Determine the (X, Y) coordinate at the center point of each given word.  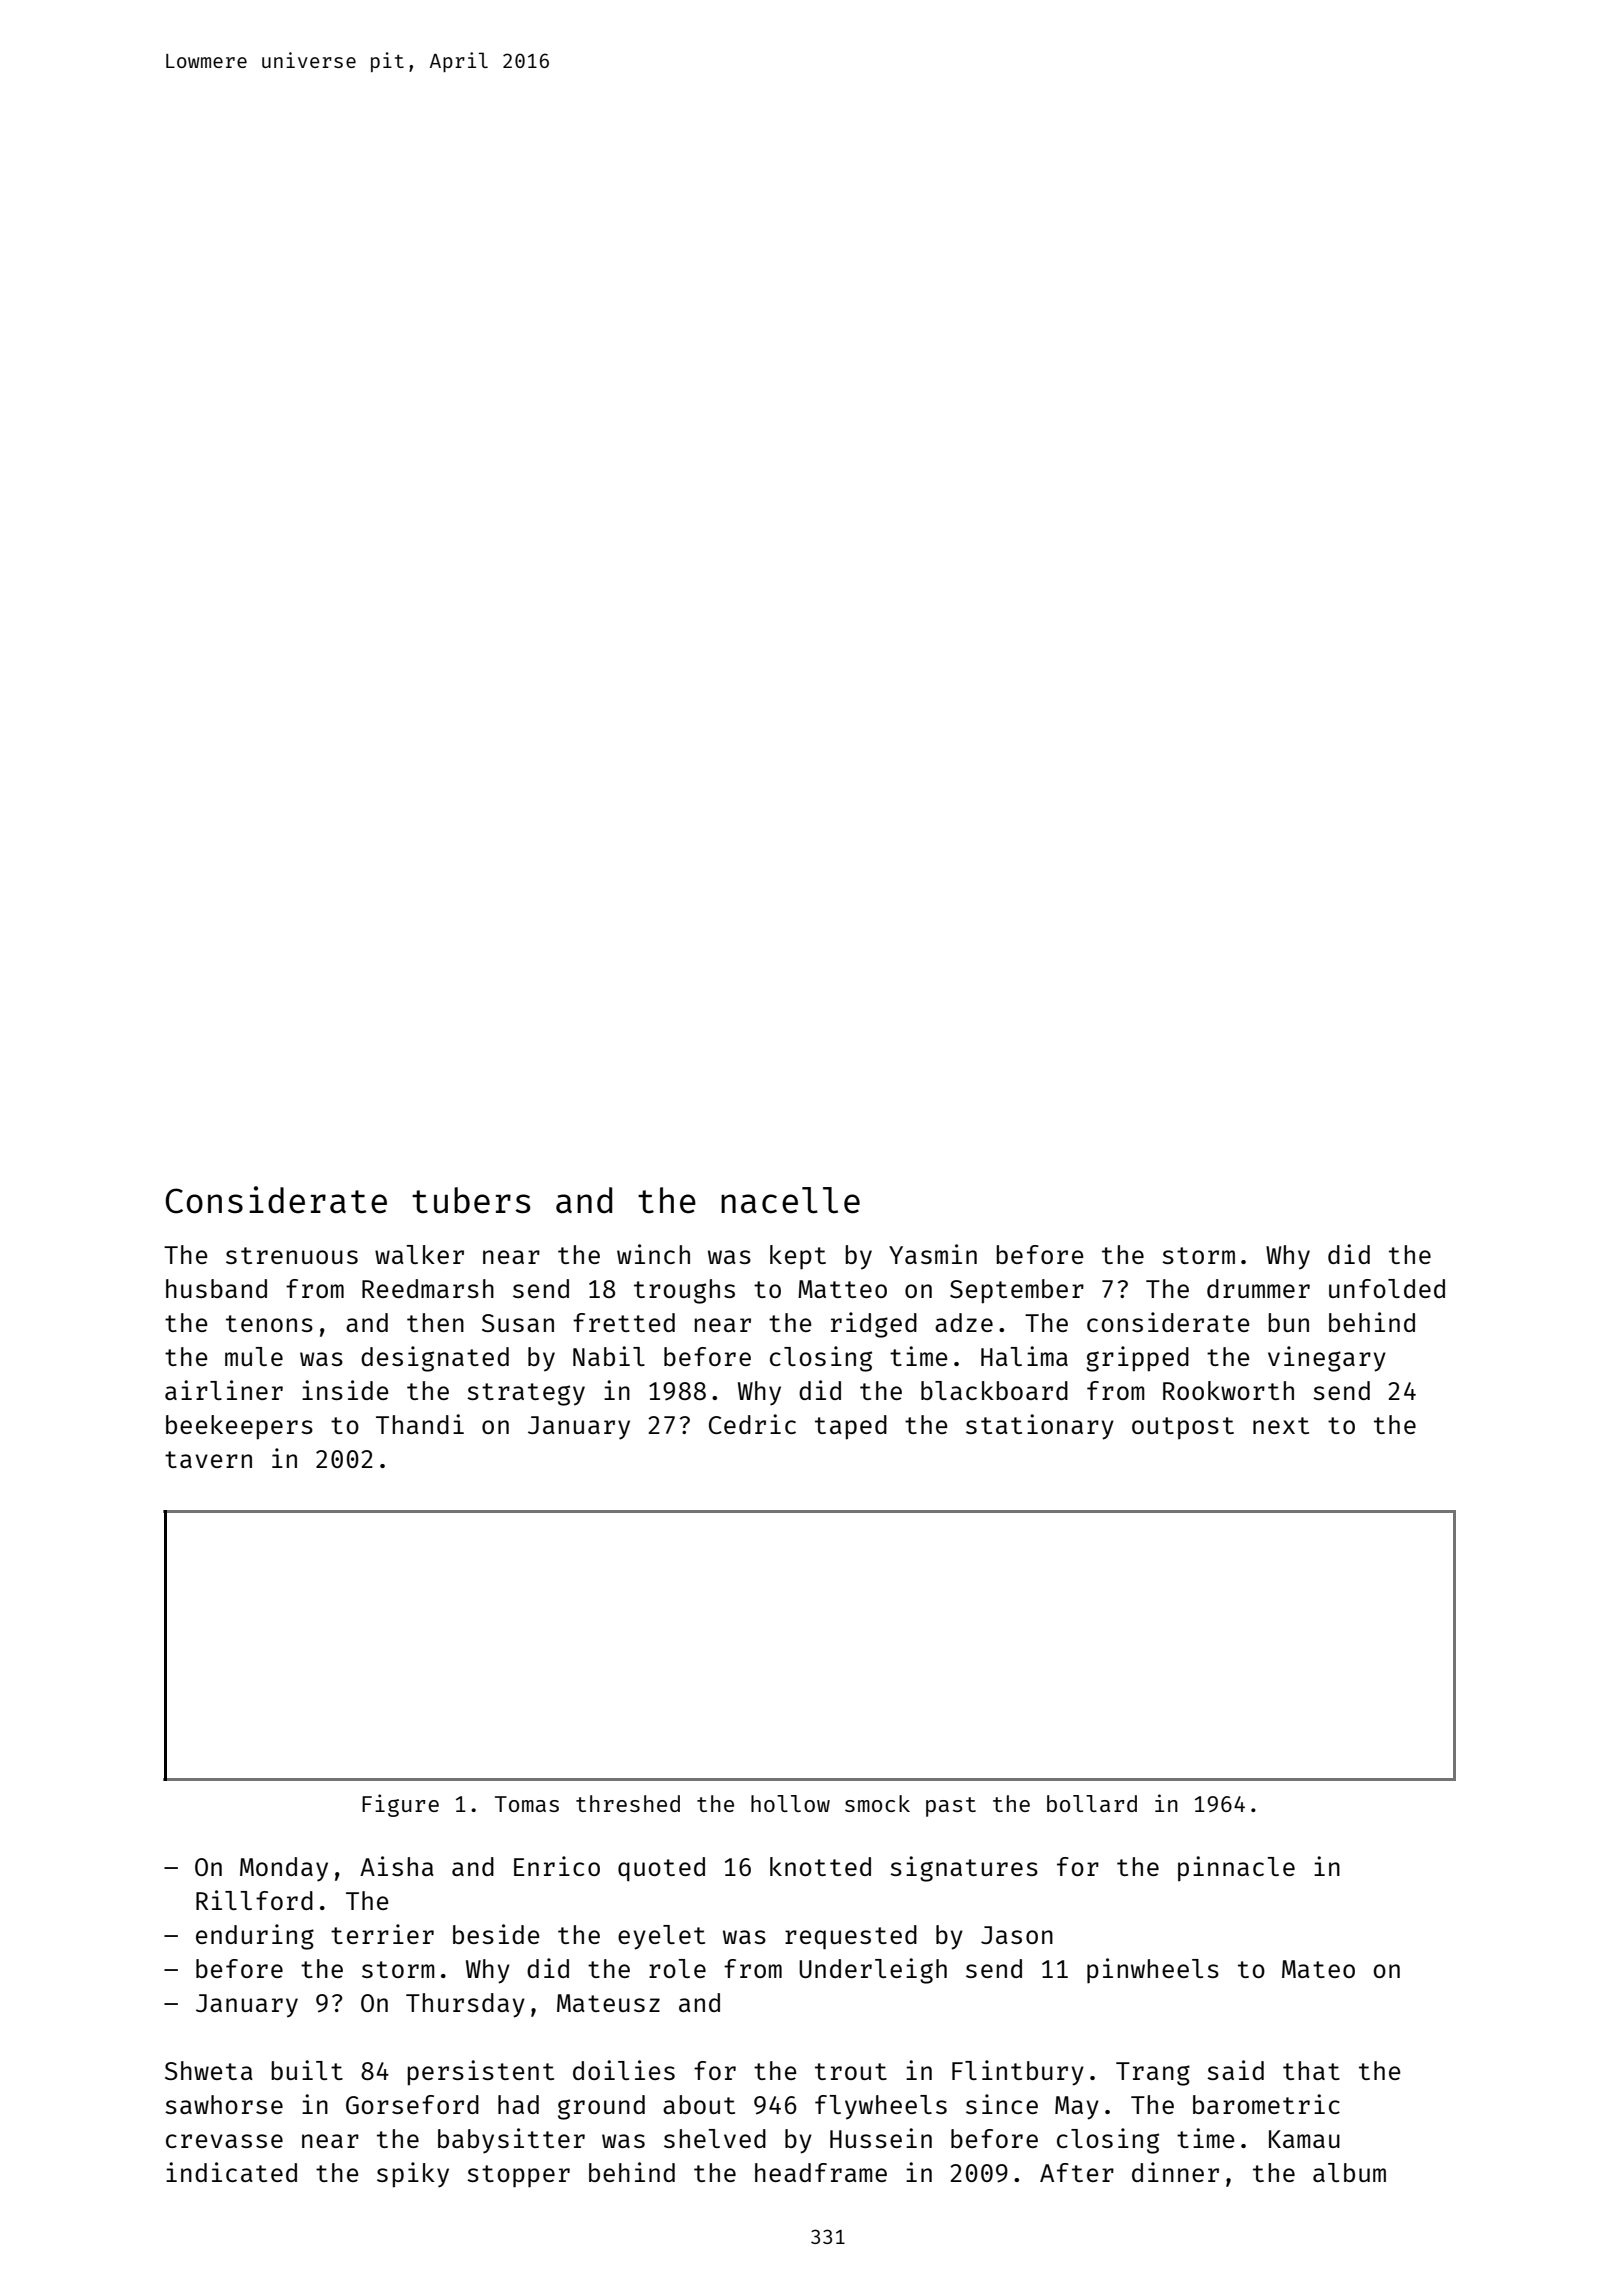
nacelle (790, 1200)
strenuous (292, 1255)
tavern (208, 1459)
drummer (1258, 1288)
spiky (413, 2175)
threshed (628, 1803)
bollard (1092, 1803)
